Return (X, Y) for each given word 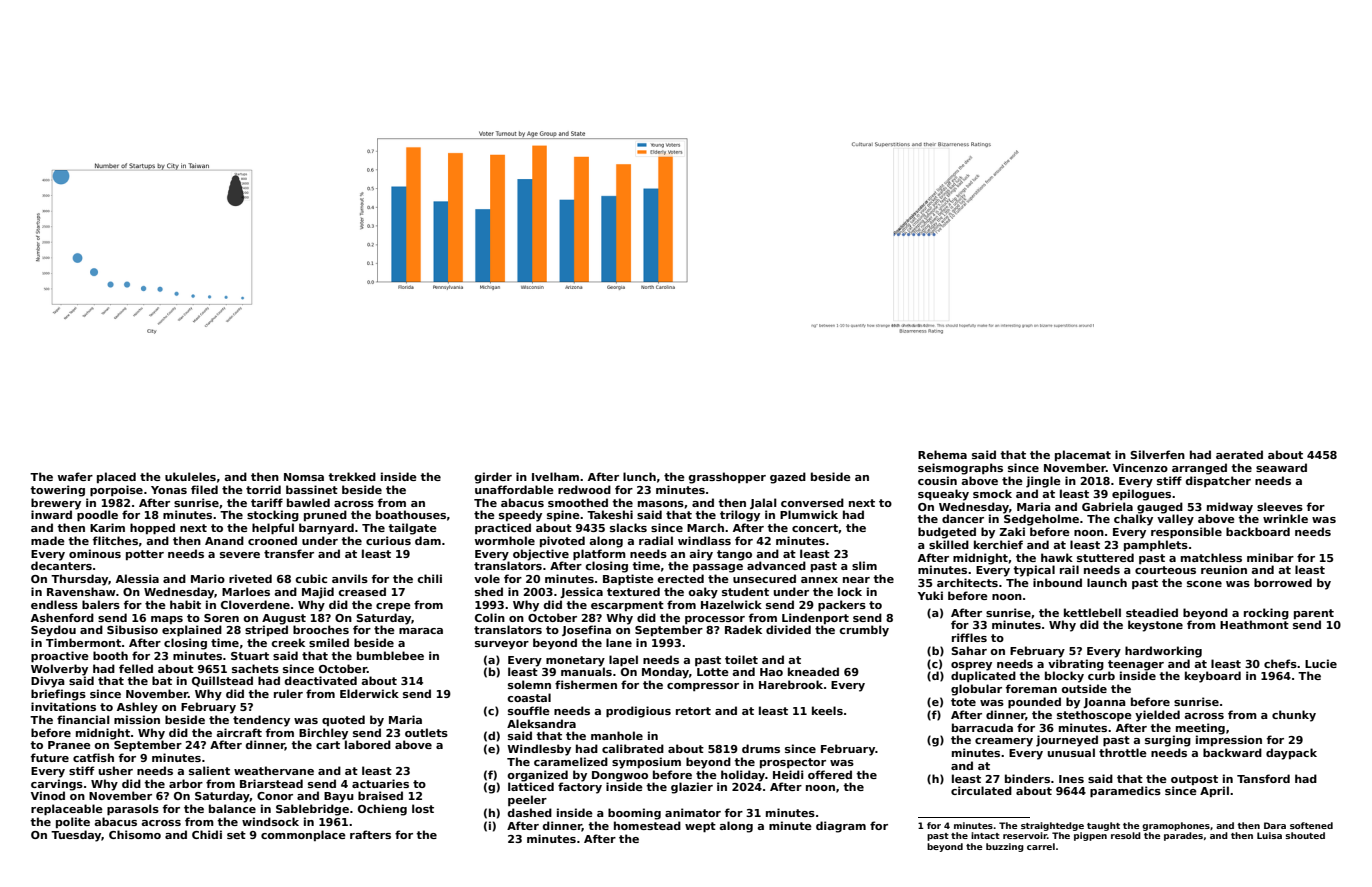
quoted (343, 720)
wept (700, 827)
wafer (75, 476)
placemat (1083, 455)
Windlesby (539, 750)
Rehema (942, 454)
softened (1311, 825)
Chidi (207, 834)
